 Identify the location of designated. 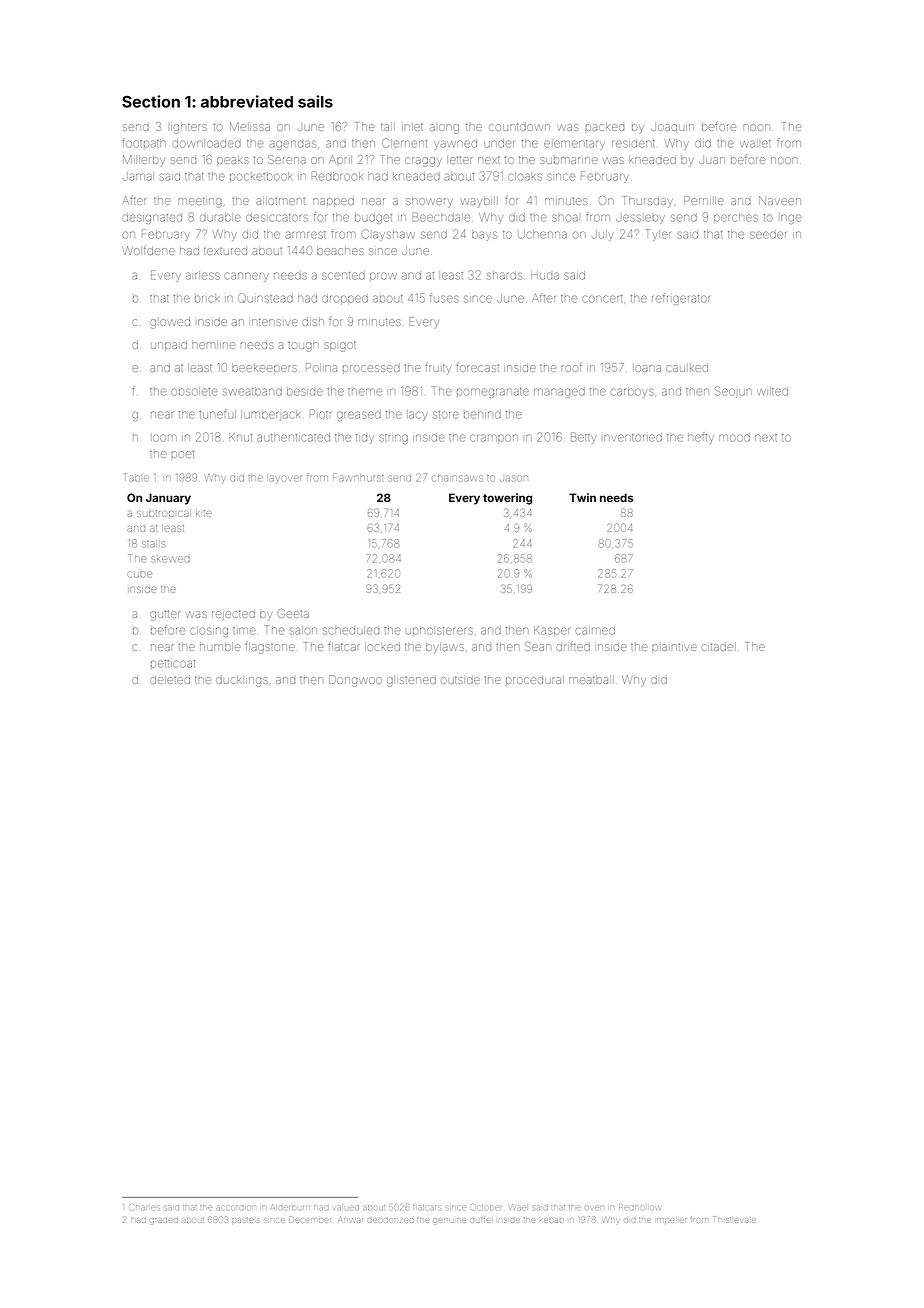
(152, 218).
